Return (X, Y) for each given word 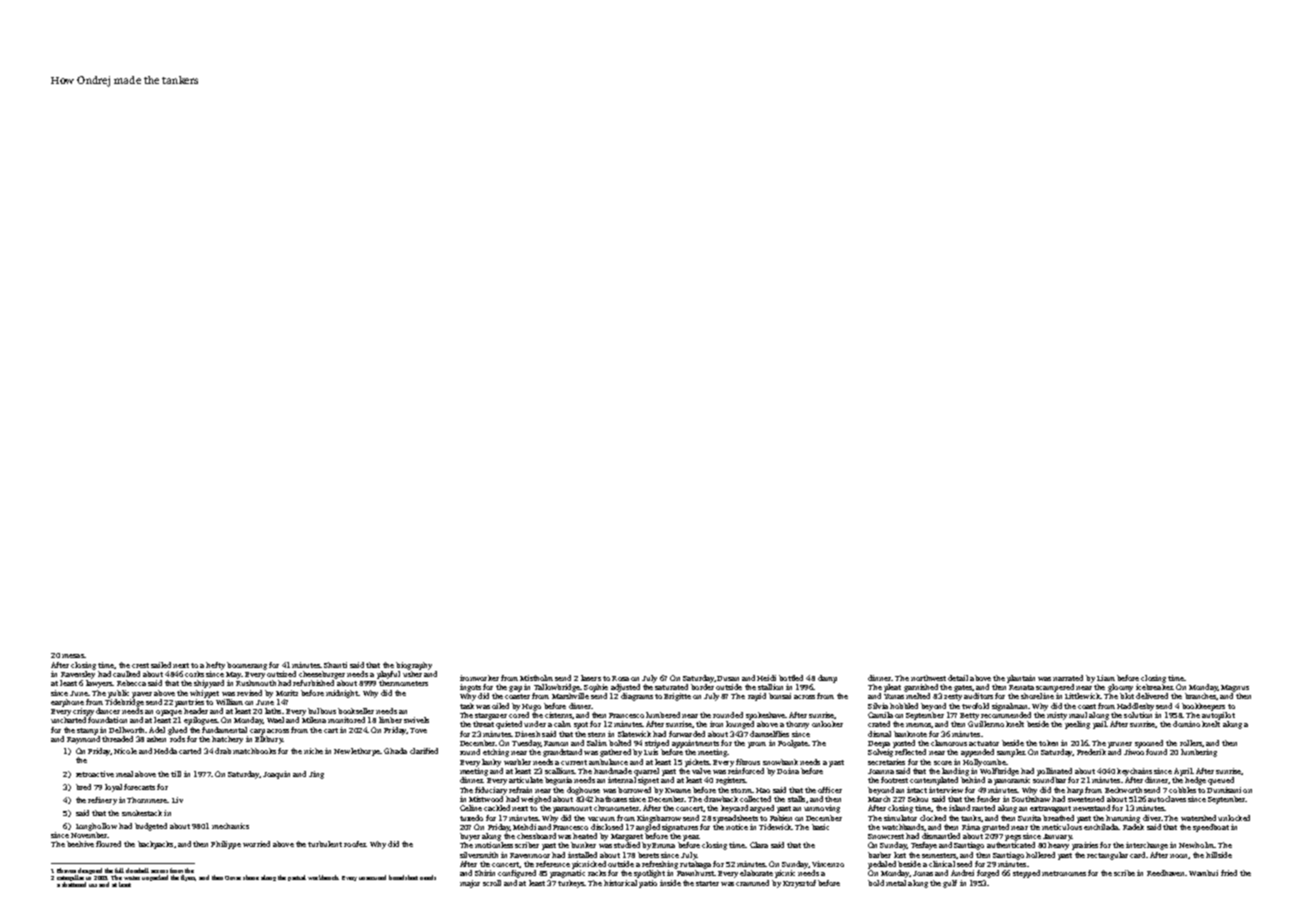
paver (142, 695)
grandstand (562, 753)
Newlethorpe (357, 752)
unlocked (1234, 818)
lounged (740, 725)
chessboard (536, 836)
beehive (80, 844)
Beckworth (1123, 790)
